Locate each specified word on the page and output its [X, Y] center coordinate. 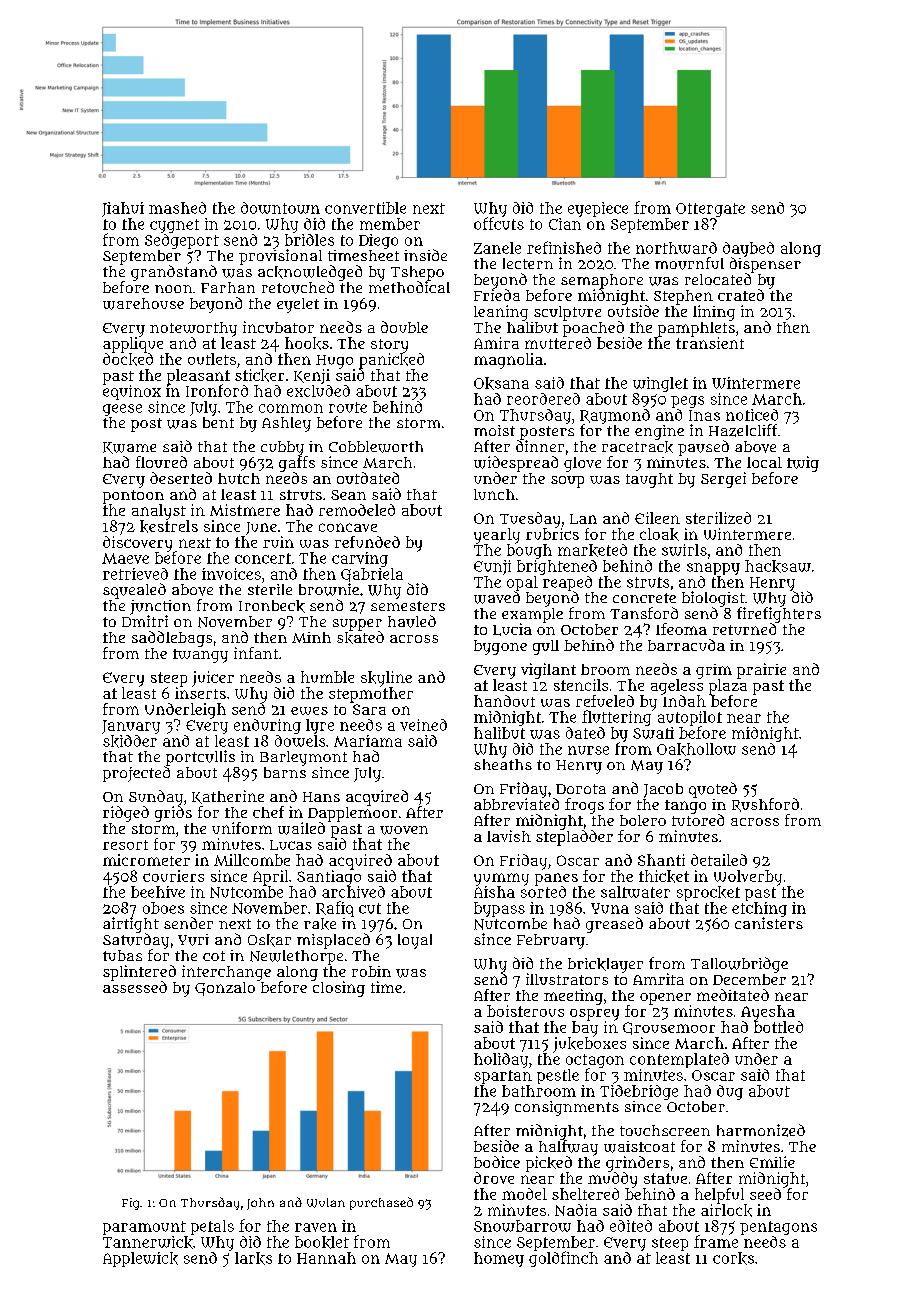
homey [499, 1259]
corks [733, 1258]
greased [614, 925]
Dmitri [145, 621]
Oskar [269, 940]
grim [714, 671]
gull [546, 647]
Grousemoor [669, 1028]
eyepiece [598, 209]
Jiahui [123, 209]
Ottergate [710, 210]
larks [253, 1258]
